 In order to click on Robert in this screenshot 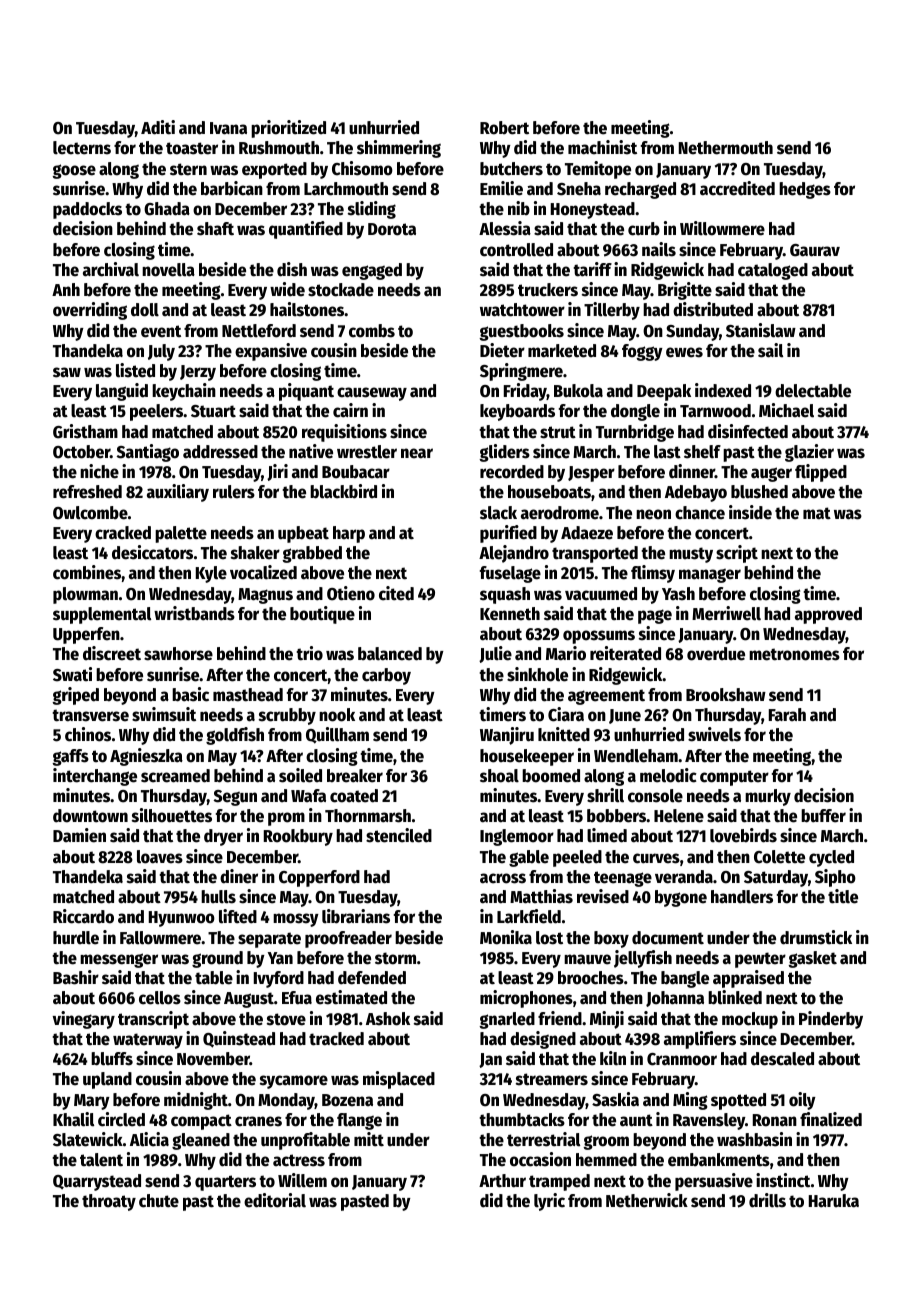, I will do `click(504, 128)`.
